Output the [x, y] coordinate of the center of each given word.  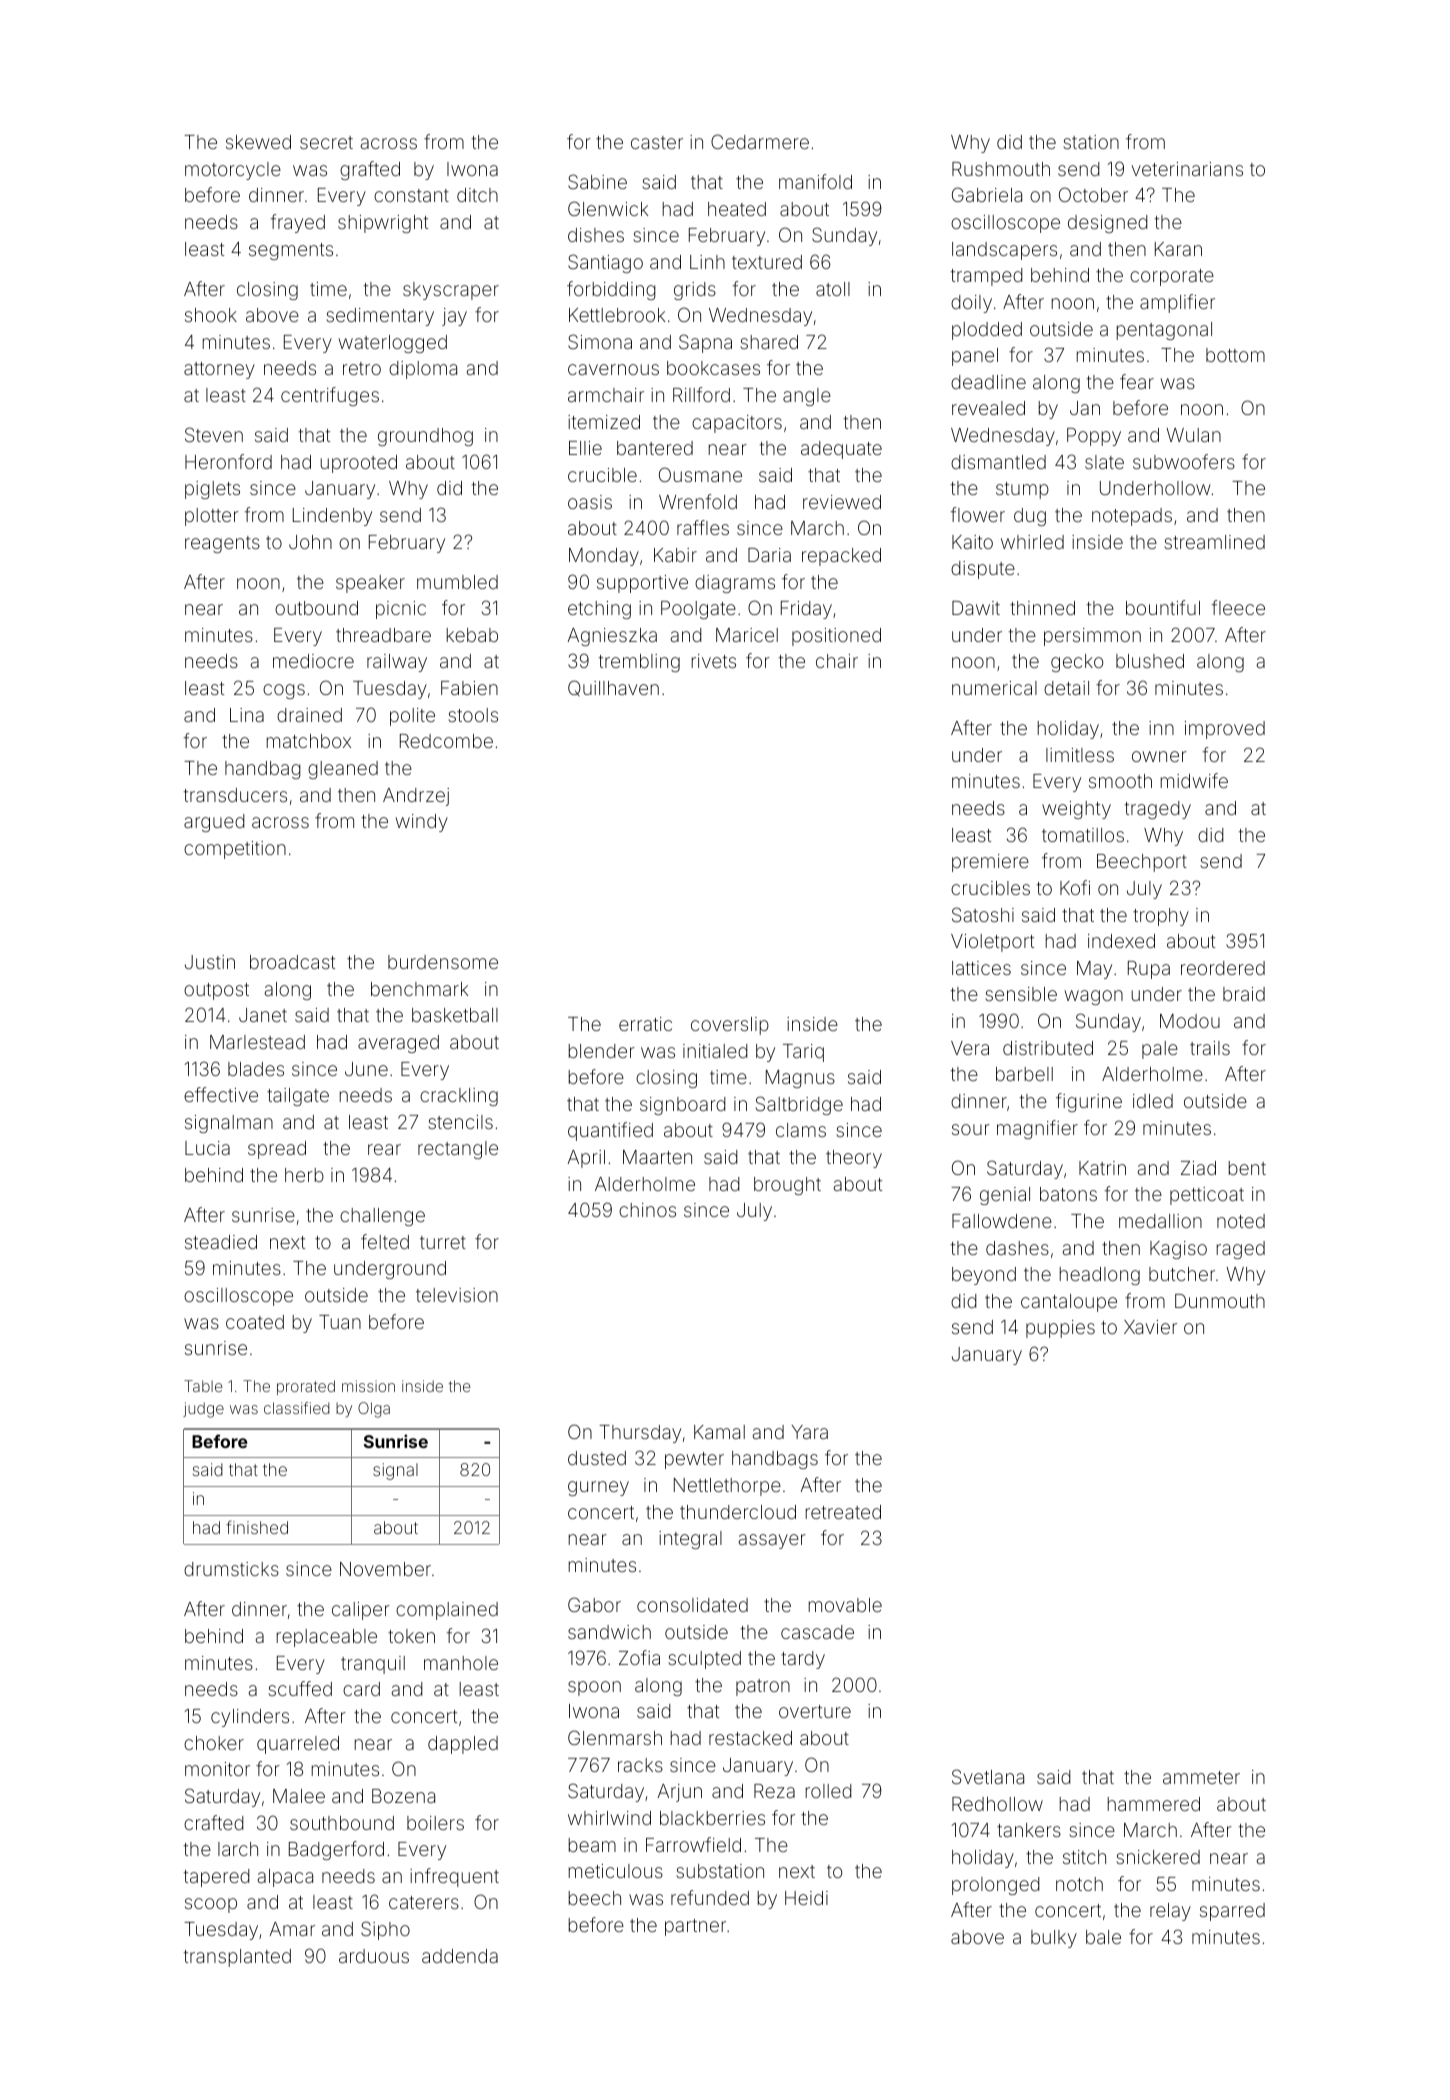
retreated [843, 1512]
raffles [703, 527]
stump [1022, 490]
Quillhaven [613, 688]
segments [291, 251]
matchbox [309, 741]
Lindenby [332, 517]
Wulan [1194, 435]
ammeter [1201, 1777]
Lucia [207, 1148]
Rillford [701, 394]
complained [447, 1611]
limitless [1080, 755]
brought [787, 1186]
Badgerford [336, 1850]
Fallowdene [1002, 1221]
